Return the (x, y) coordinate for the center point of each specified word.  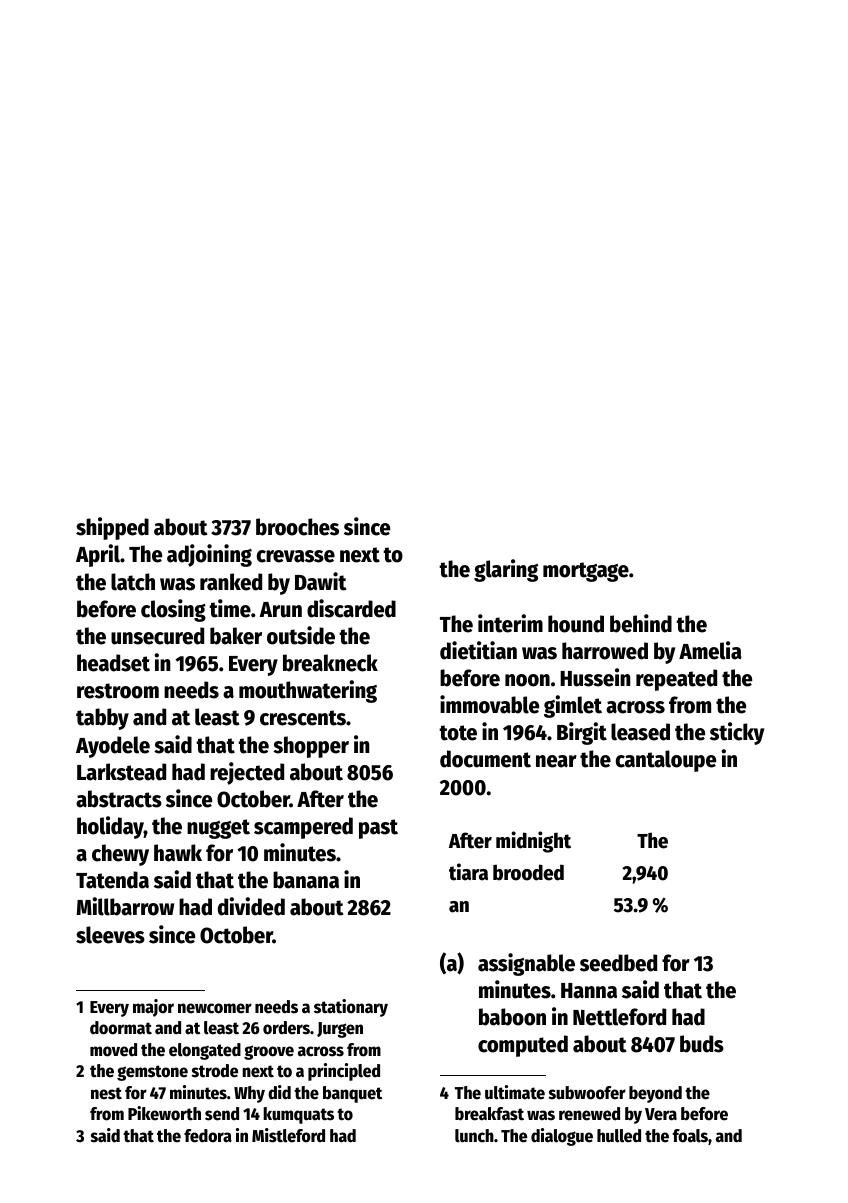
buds (702, 1044)
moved (113, 1050)
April (98, 555)
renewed (589, 1114)
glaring (506, 570)
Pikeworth (164, 1113)
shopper (311, 747)
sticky (737, 733)
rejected (247, 773)
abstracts (119, 799)
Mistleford (288, 1135)
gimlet (573, 706)
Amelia (710, 650)
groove (269, 1052)
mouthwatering (308, 691)
